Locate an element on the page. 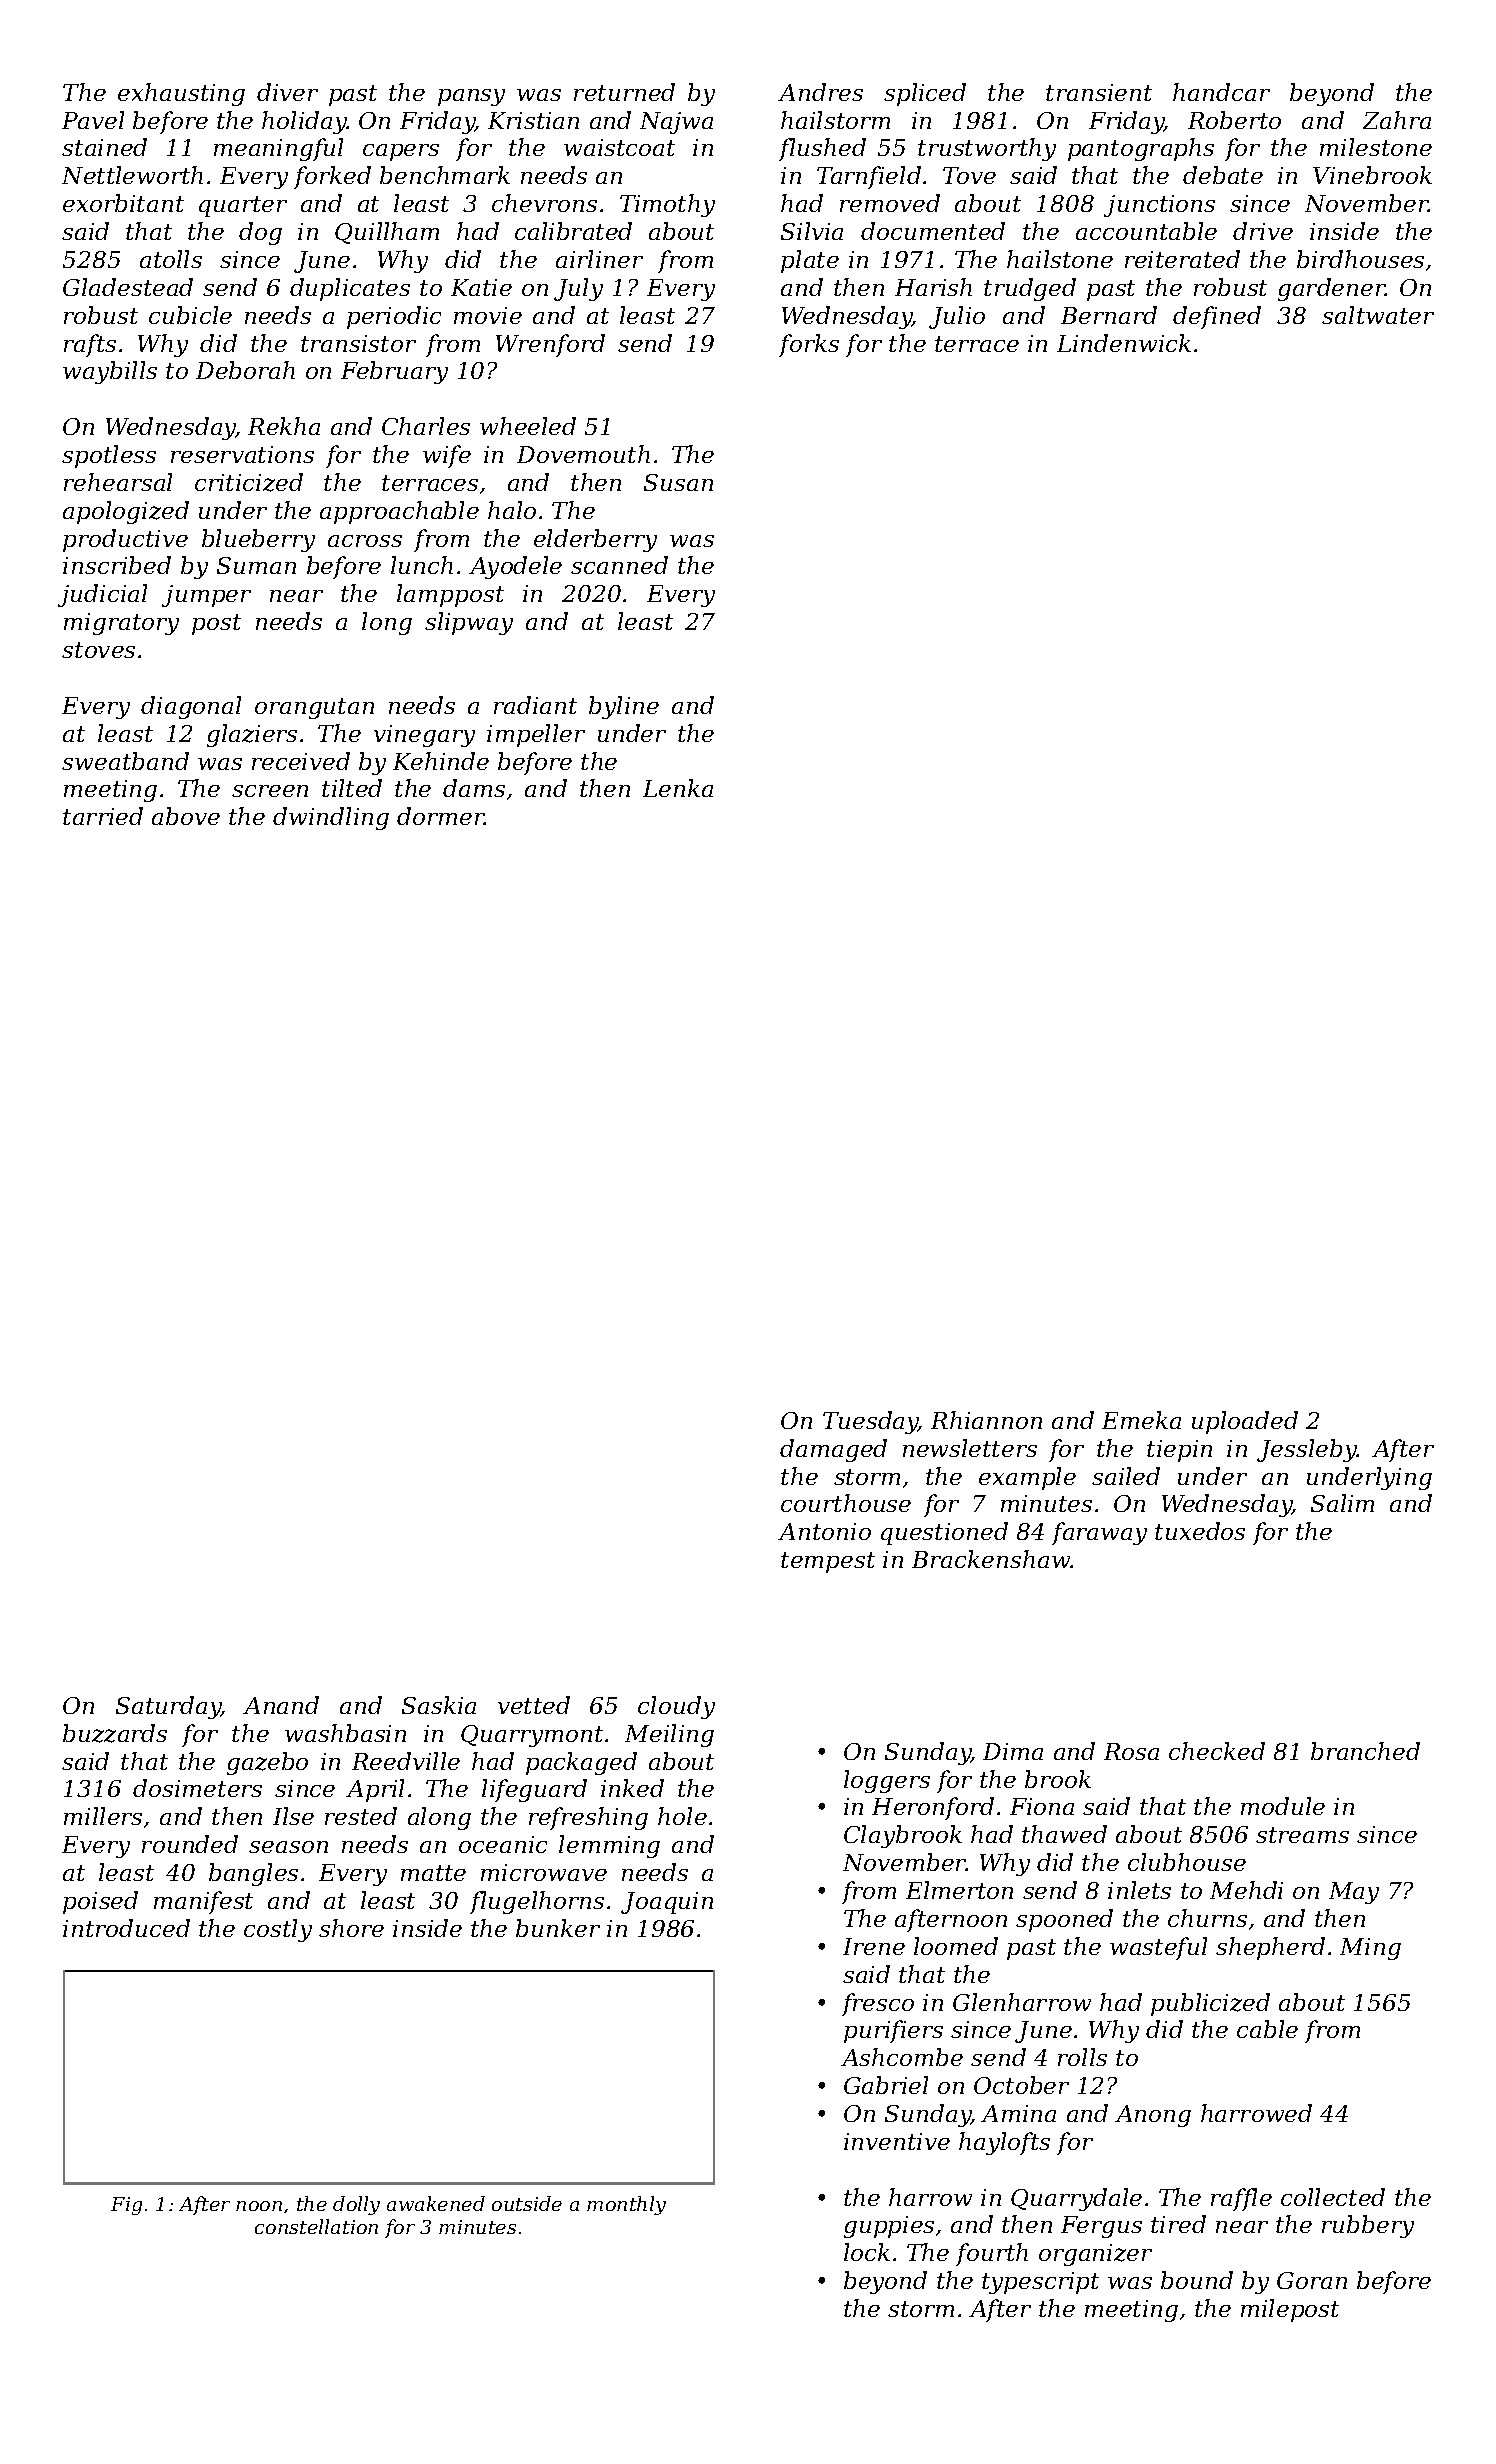 This page has width=1496, height=2464. saltwater is located at coordinates (1378, 315).
